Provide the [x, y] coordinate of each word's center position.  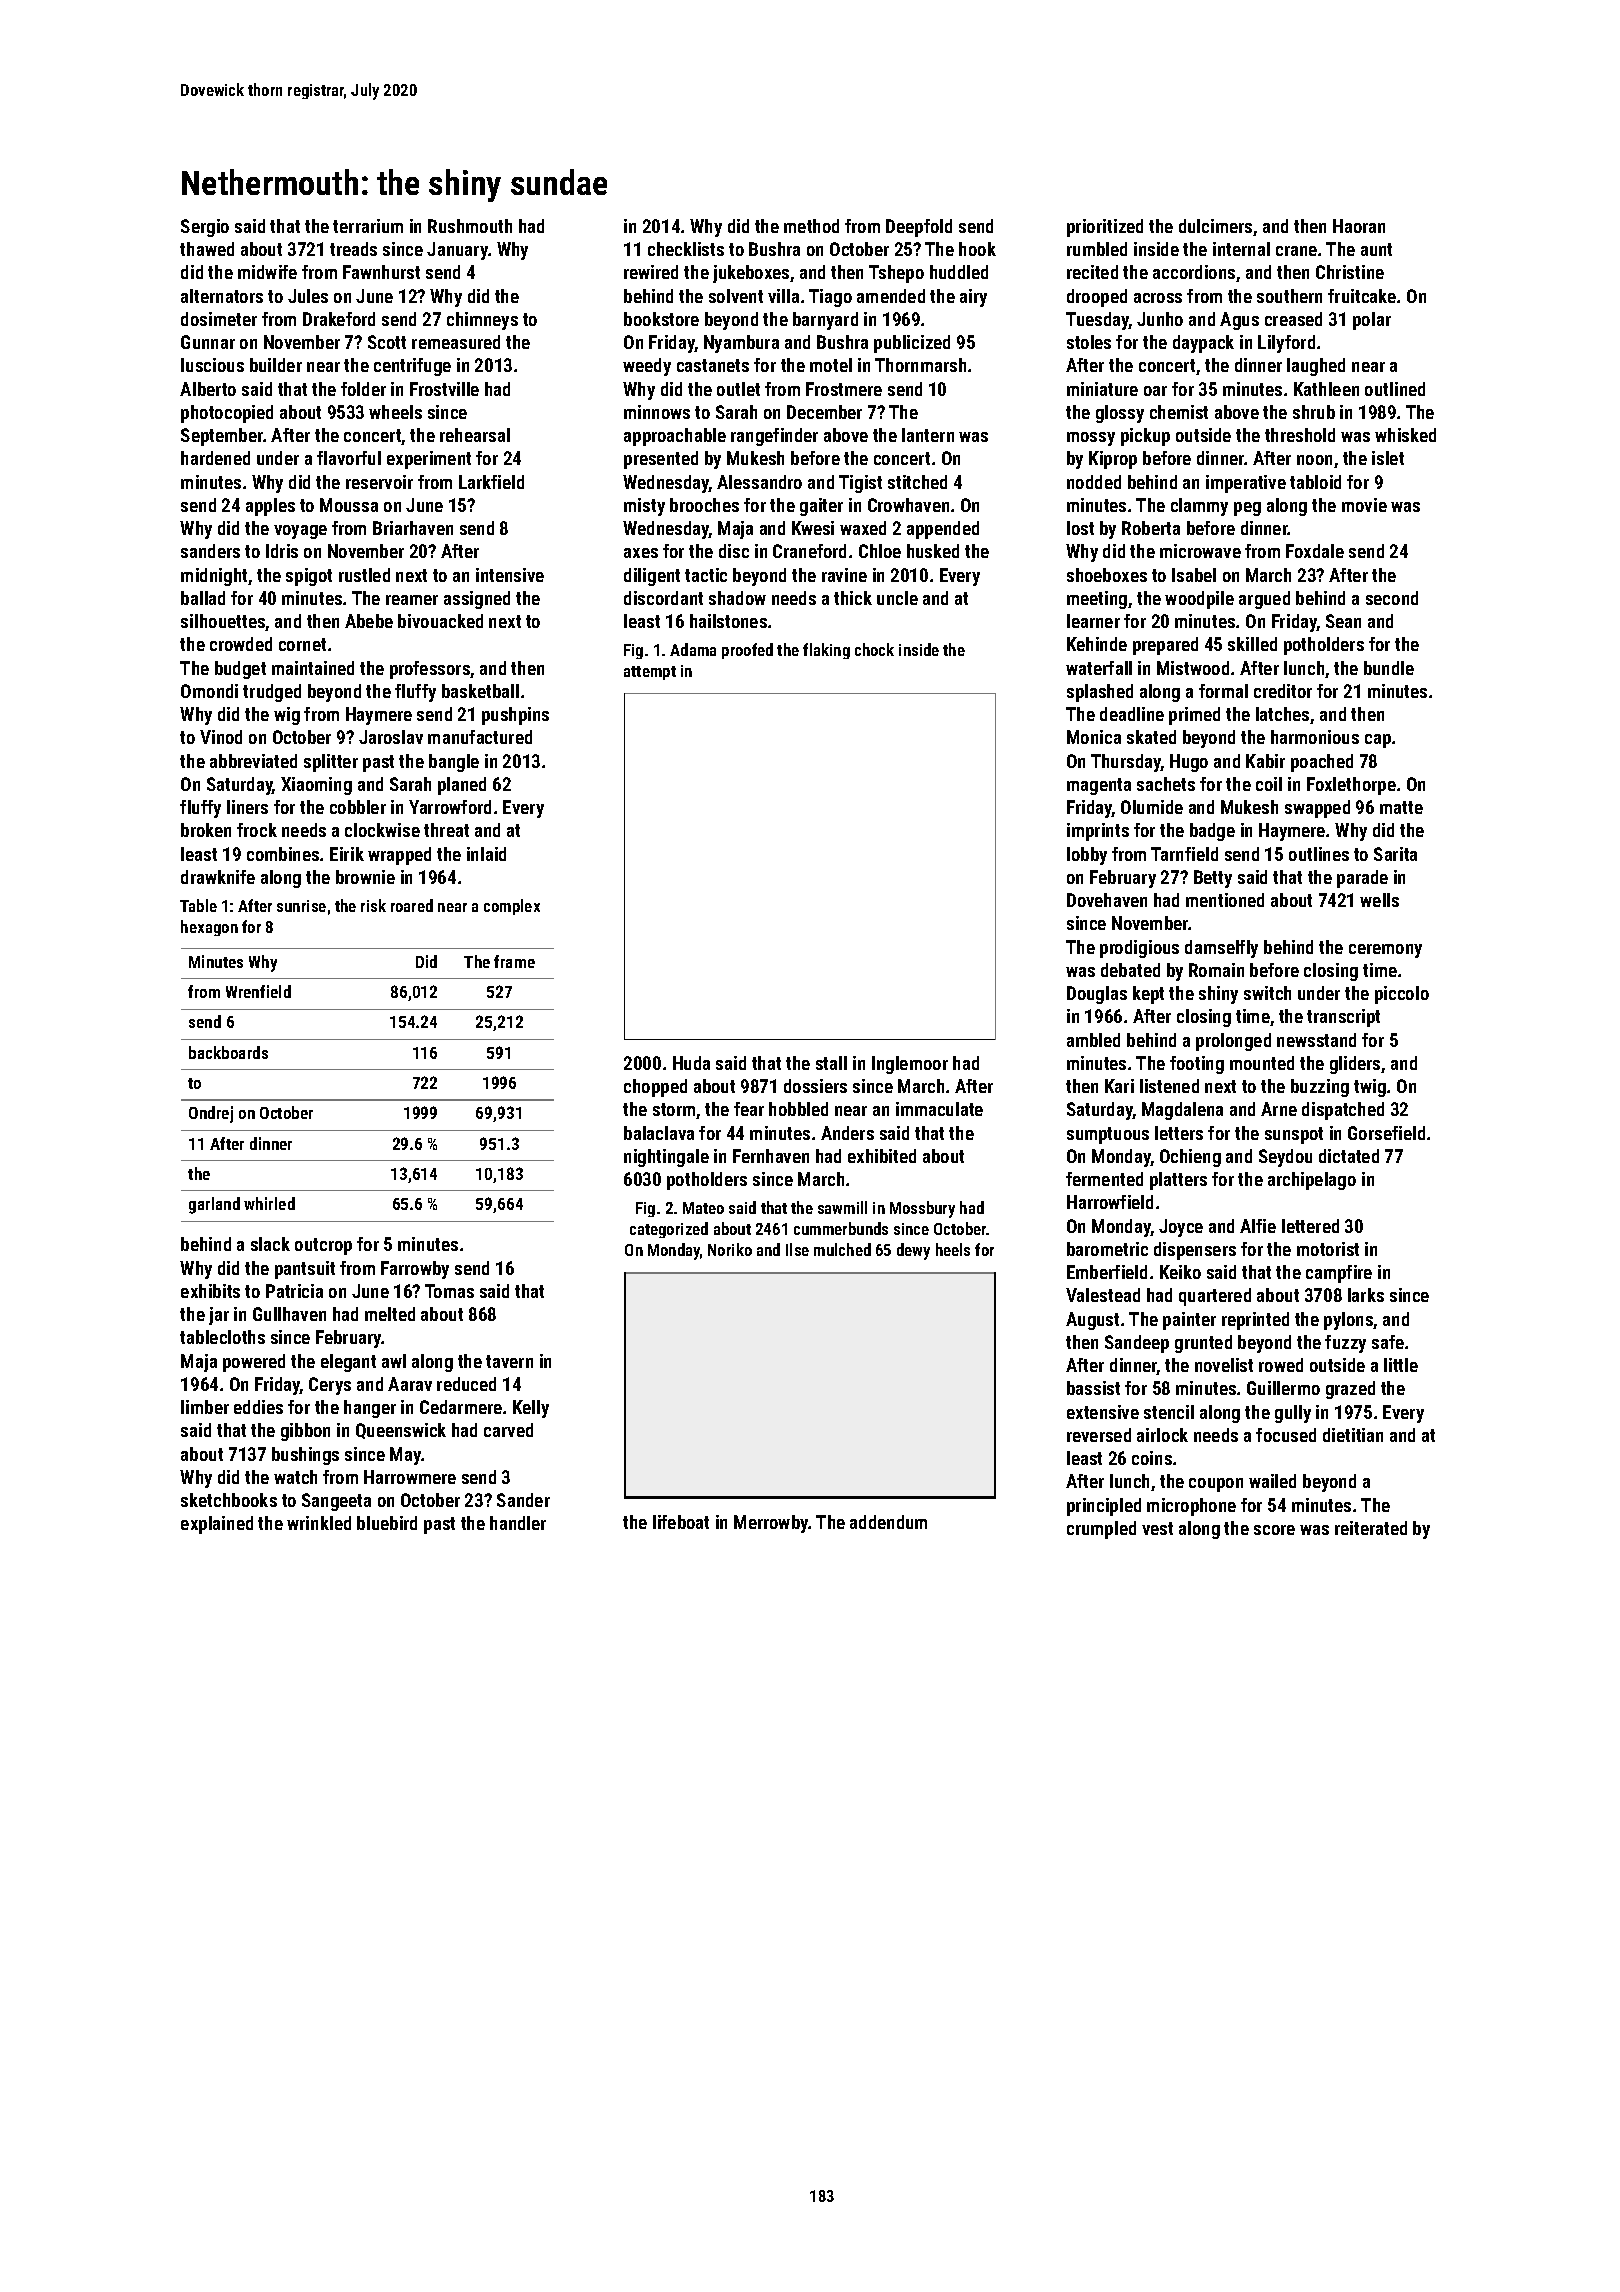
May [405, 1456]
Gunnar [208, 342]
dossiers [815, 1086]
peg [1247, 509]
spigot [309, 577]
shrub [1314, 412]
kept [1148, 995]
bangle [454, 763]
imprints [1098, 832]
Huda [691, 1063]
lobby [1087, 856]
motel [831, 365]
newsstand [1316, 1040]
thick [853, 598]
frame [514, 961]
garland [214, 1205]
